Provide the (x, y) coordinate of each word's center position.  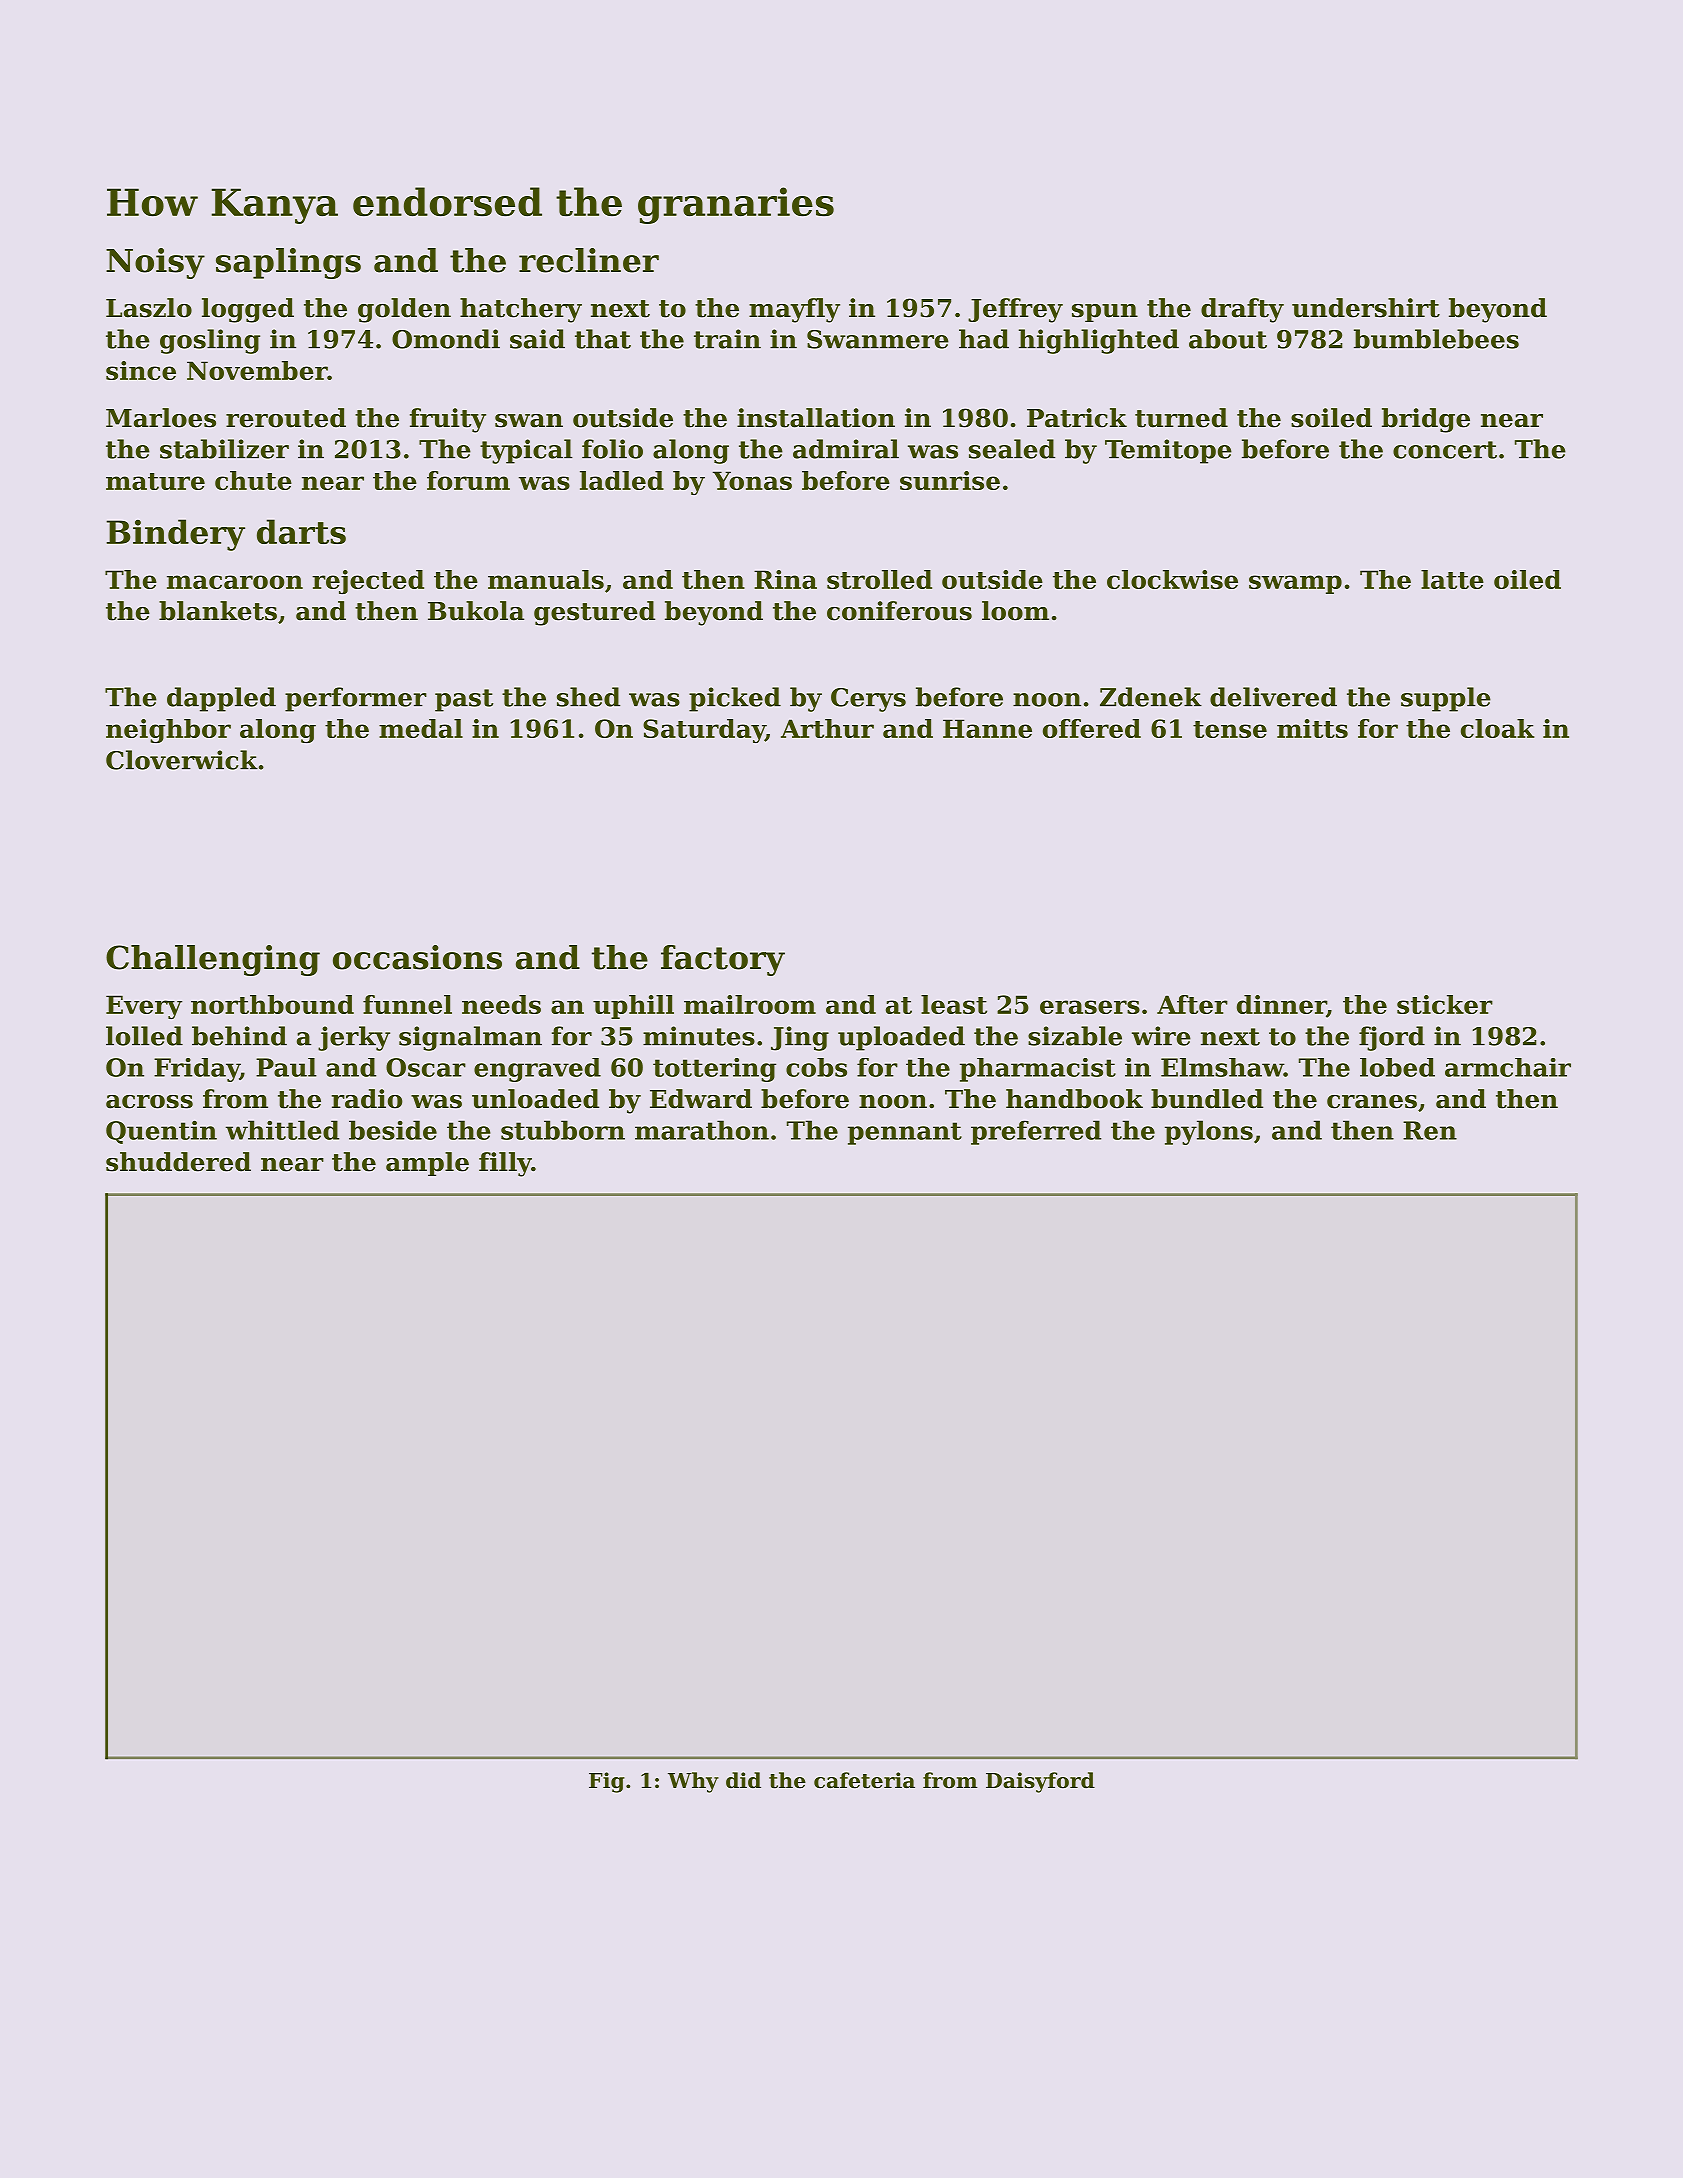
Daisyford (1040, 1782)
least (954, 1004)
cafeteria (864, 1780)
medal (421, 728)
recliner (589, 260)
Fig (607, 1782)
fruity (448, 420)
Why (693, 1782)
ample (427, 1164)
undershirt (1366, 308)
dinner (1282, 1006)
